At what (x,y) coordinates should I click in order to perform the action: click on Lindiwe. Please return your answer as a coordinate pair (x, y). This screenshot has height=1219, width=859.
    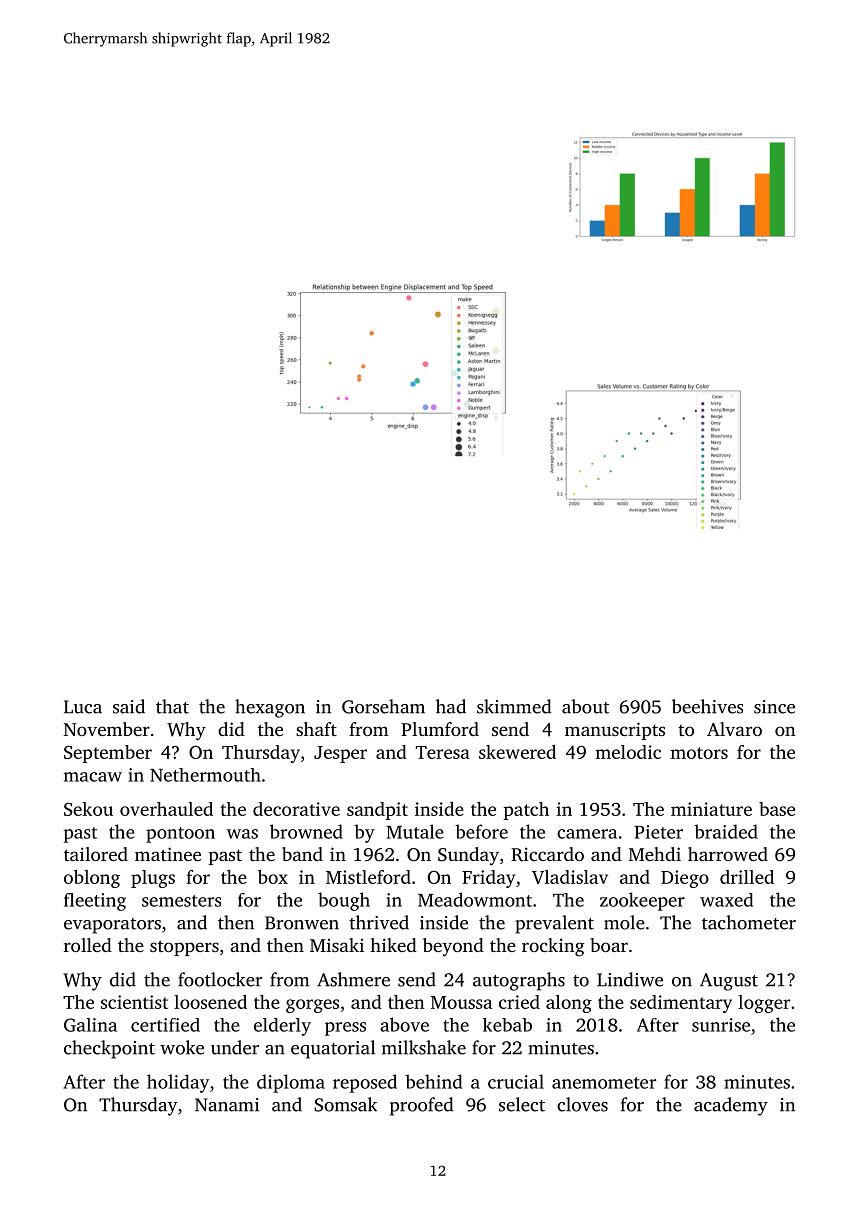
    Looking at the image, I should click on (630, 979).
